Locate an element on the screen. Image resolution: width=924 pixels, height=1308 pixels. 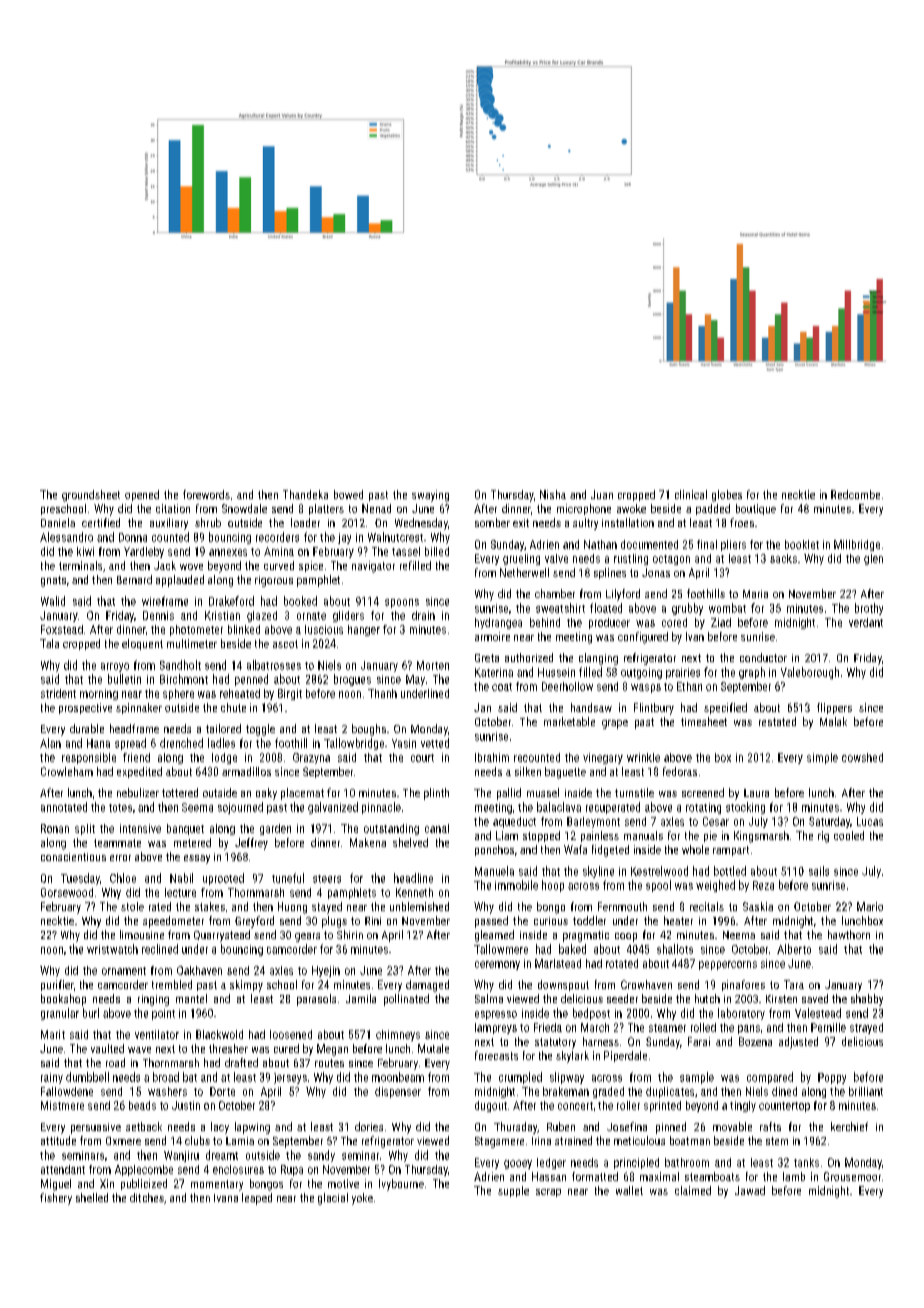
Flintbury is located at coordinates (654, 709).
